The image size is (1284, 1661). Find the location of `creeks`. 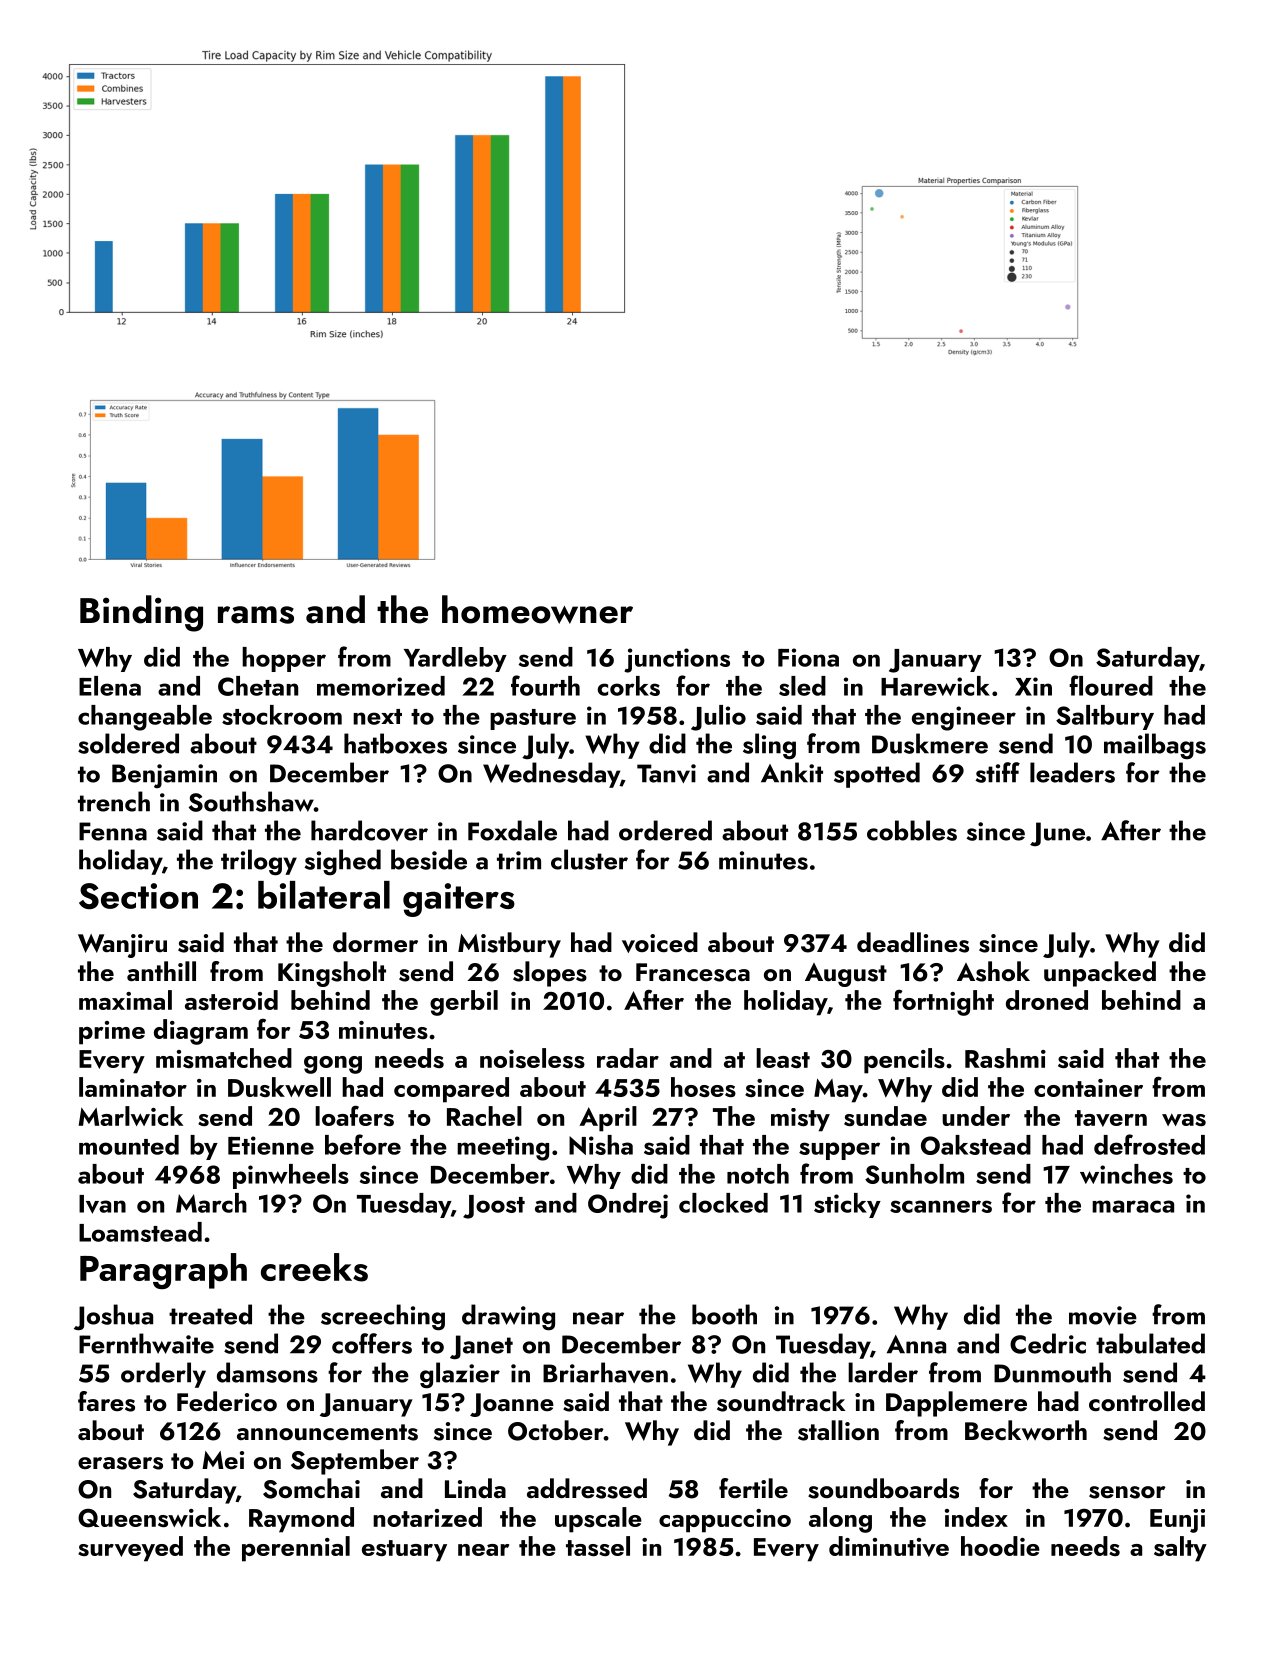

creeks is located at coordinates (314, 1267).
